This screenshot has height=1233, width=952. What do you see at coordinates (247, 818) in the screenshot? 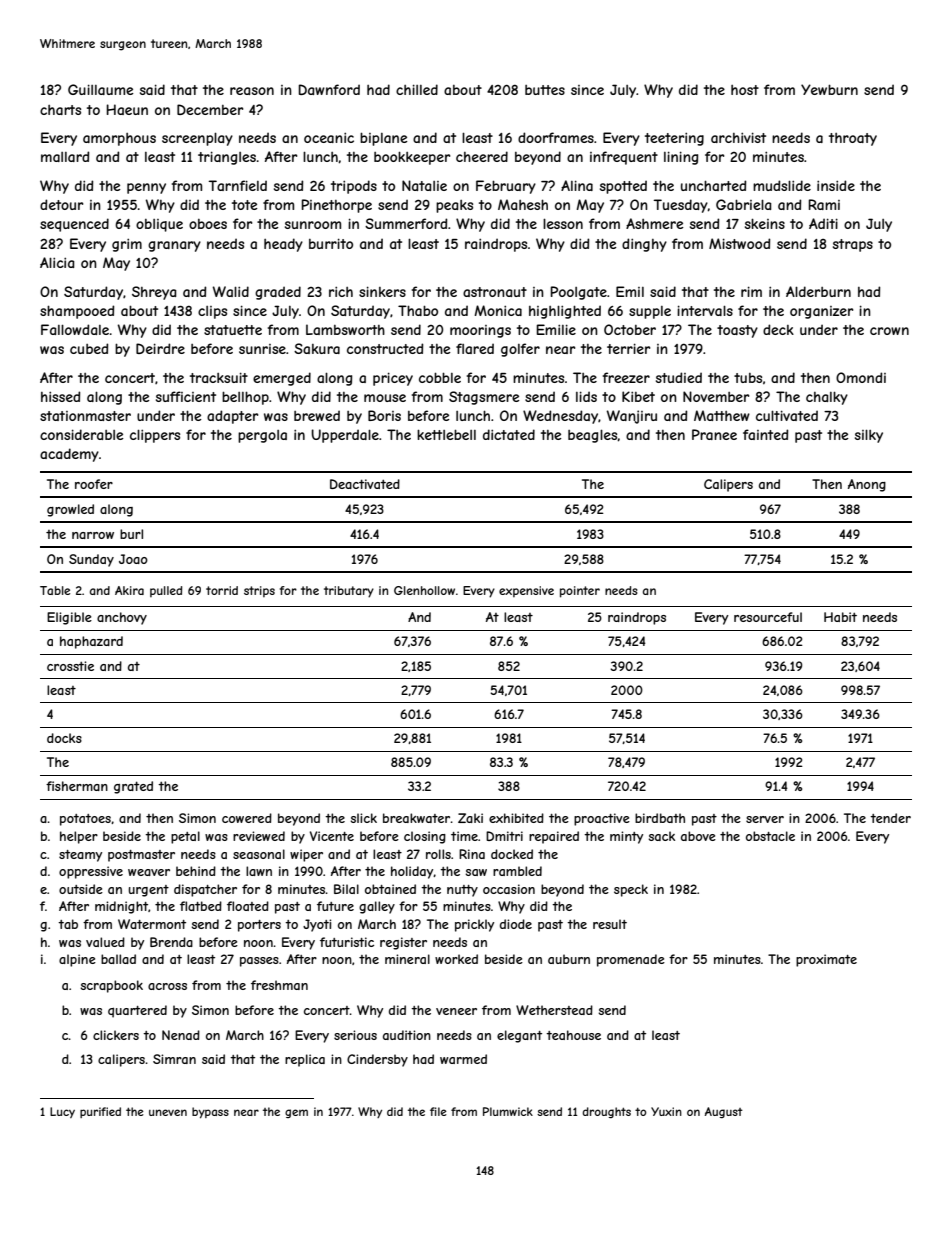
I see `cowered` at bounding box center [247, 818].
